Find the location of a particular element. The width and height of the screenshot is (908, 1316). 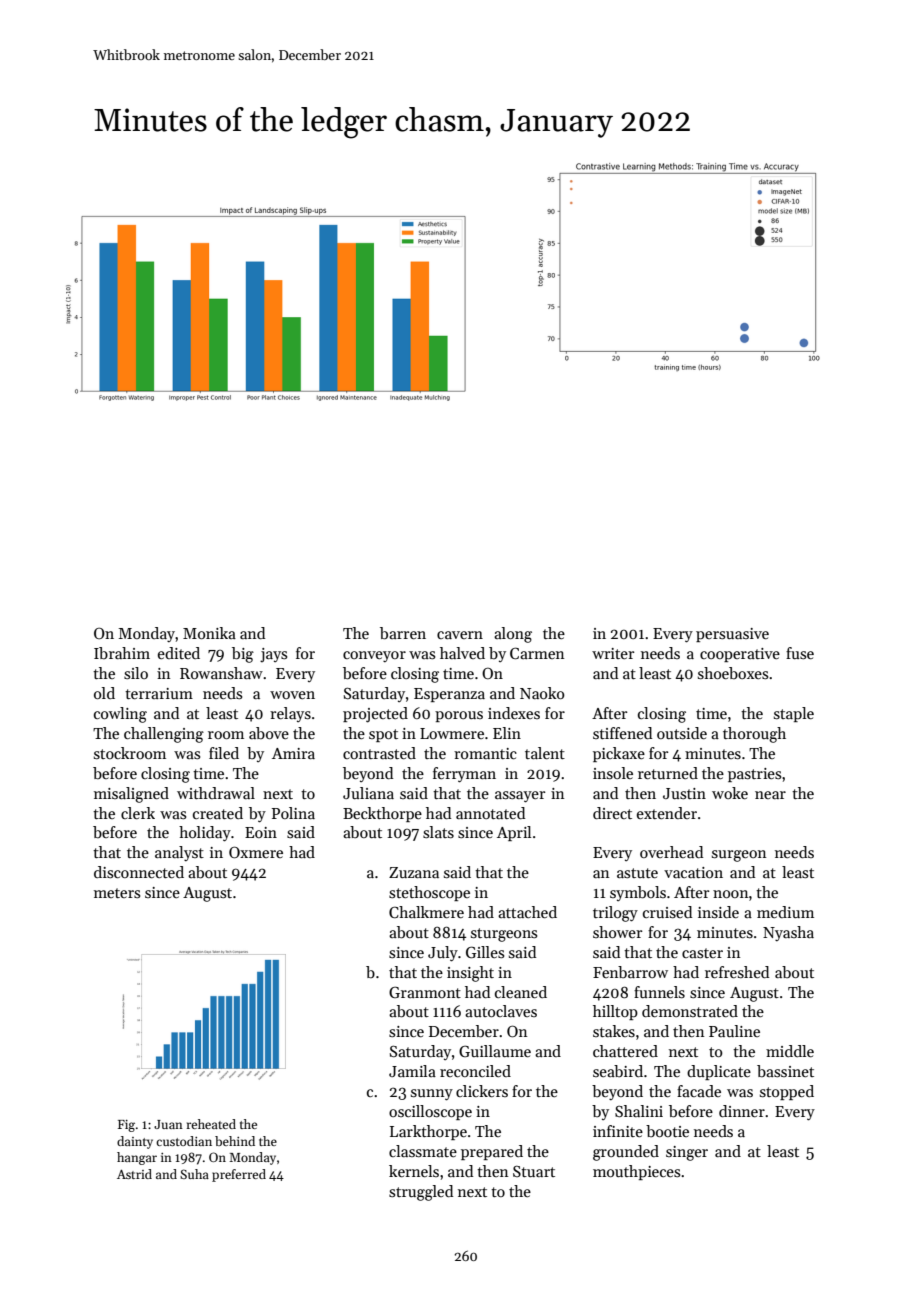

persuasive is located at coordinates (732, 635).
